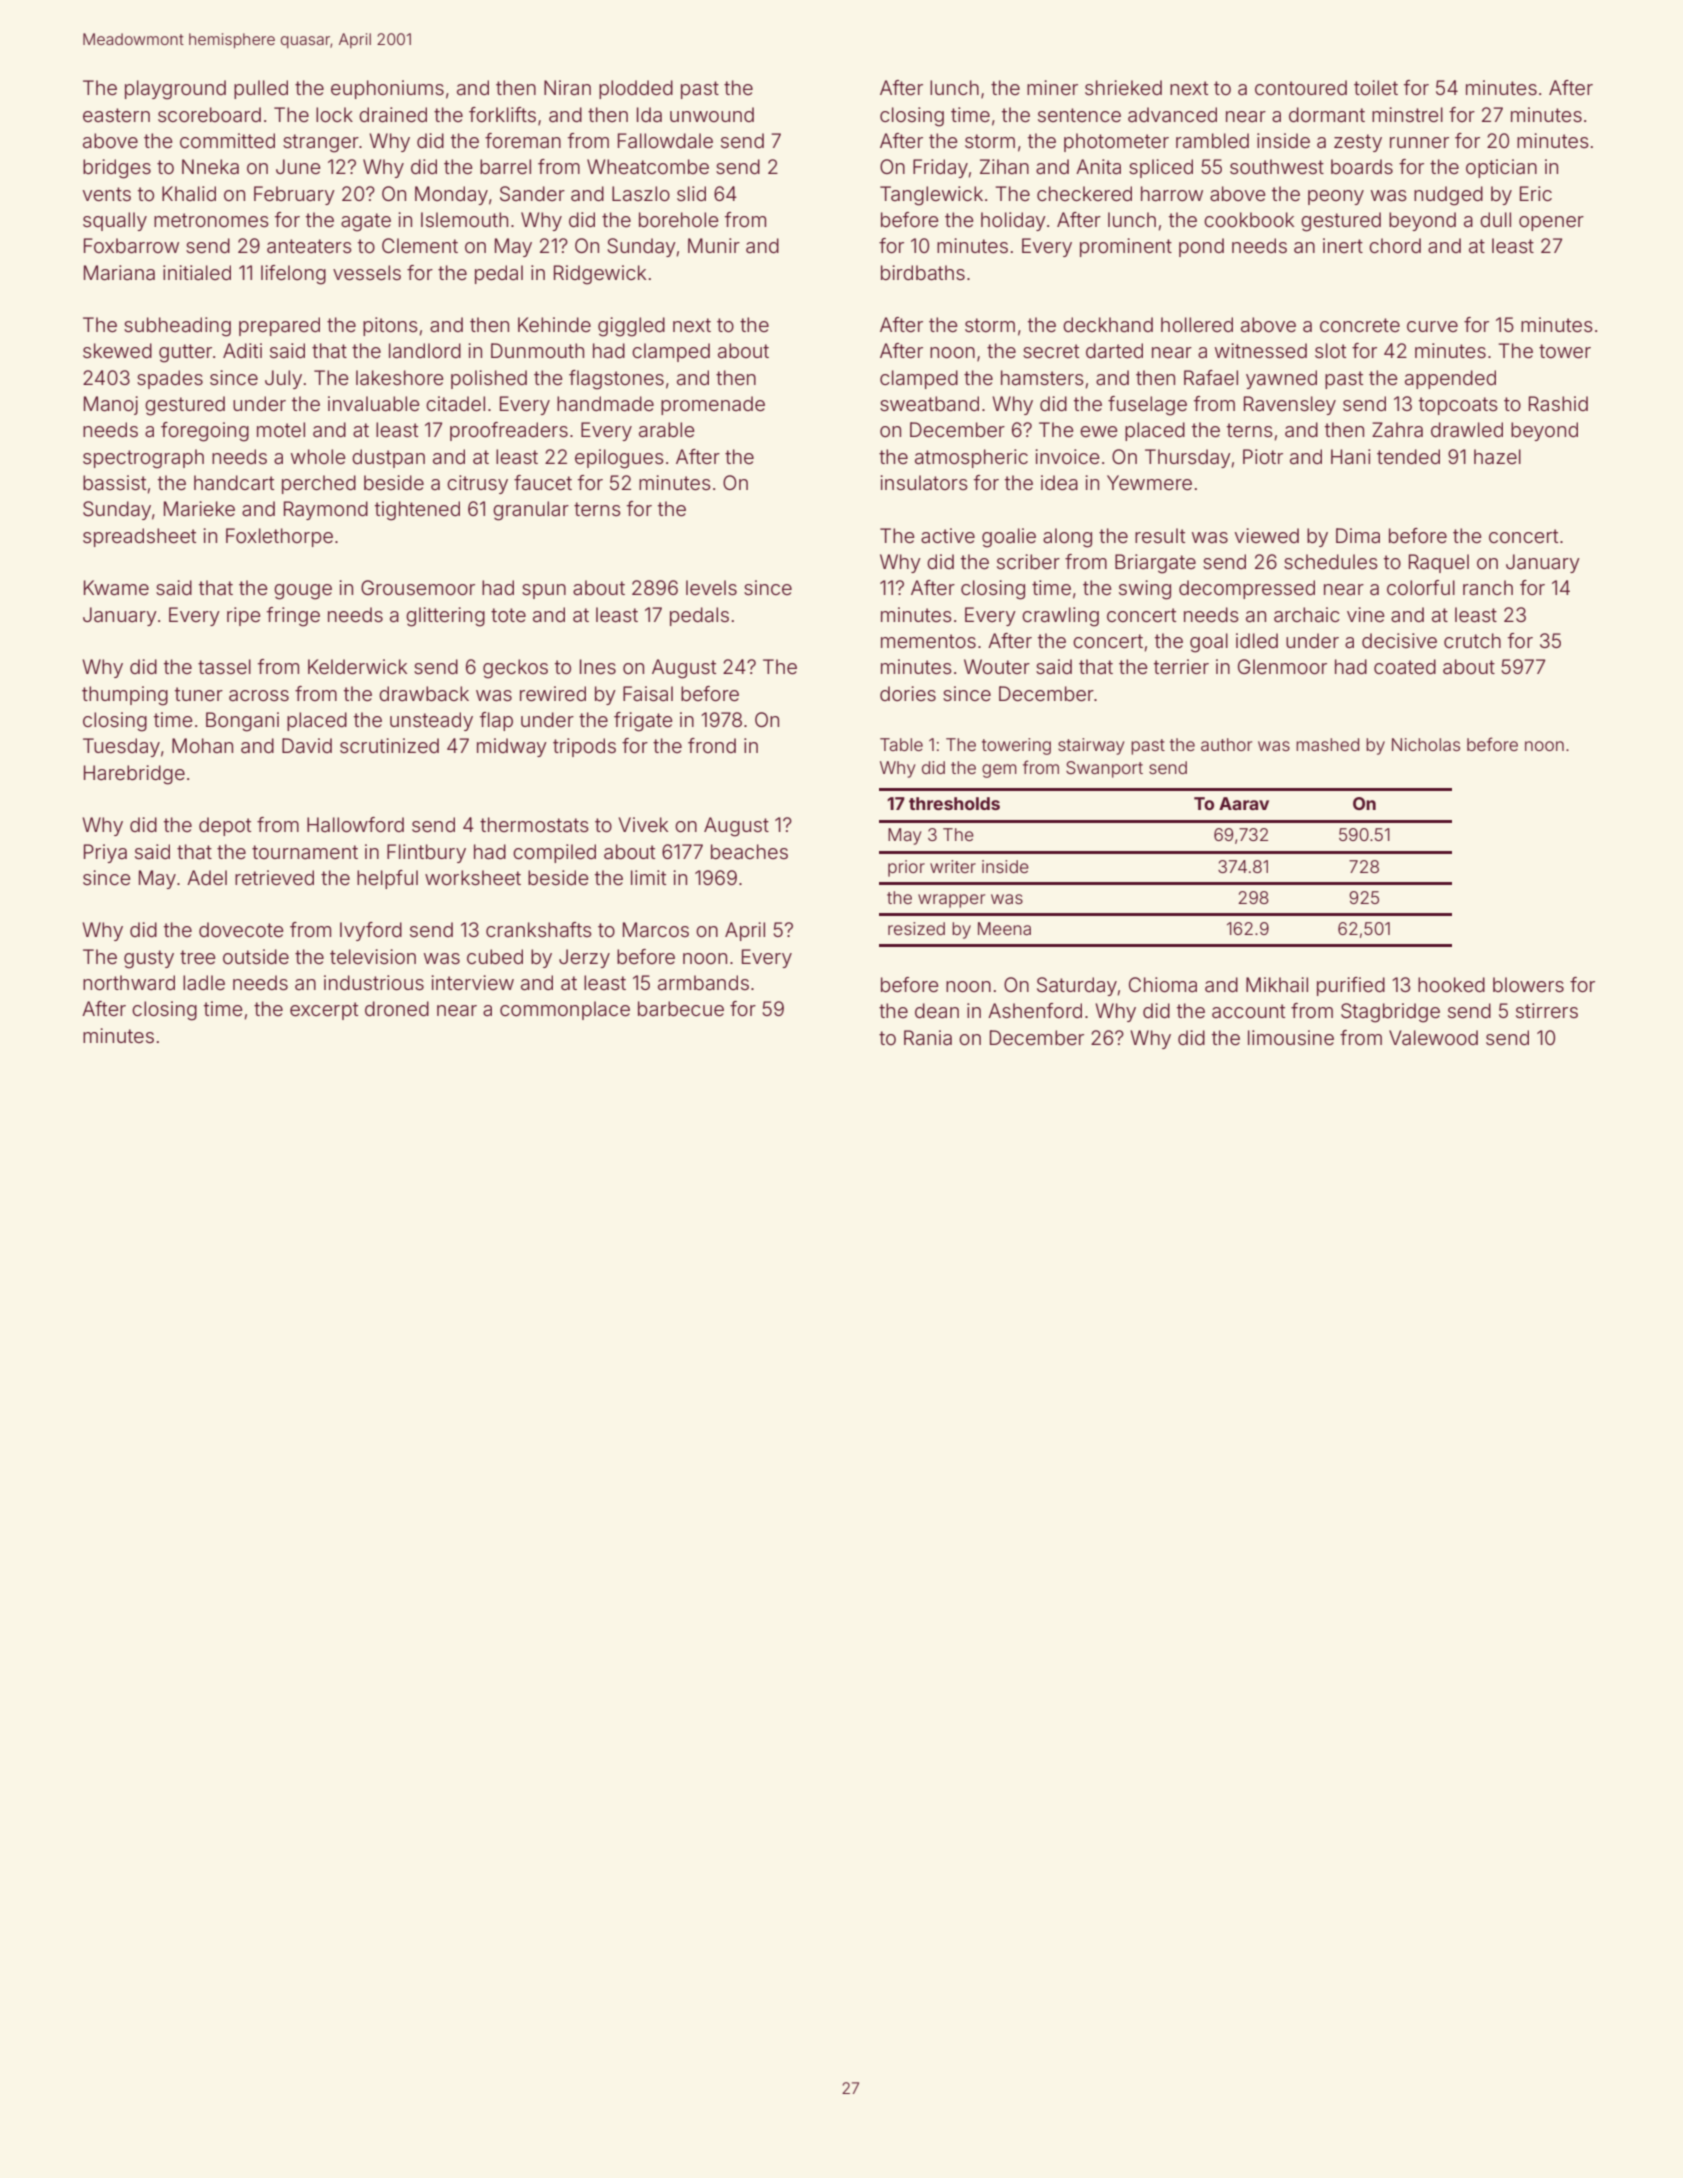  Describe the element at coordinates (175, 90) in the screenshot. I see `playground` at that location.
